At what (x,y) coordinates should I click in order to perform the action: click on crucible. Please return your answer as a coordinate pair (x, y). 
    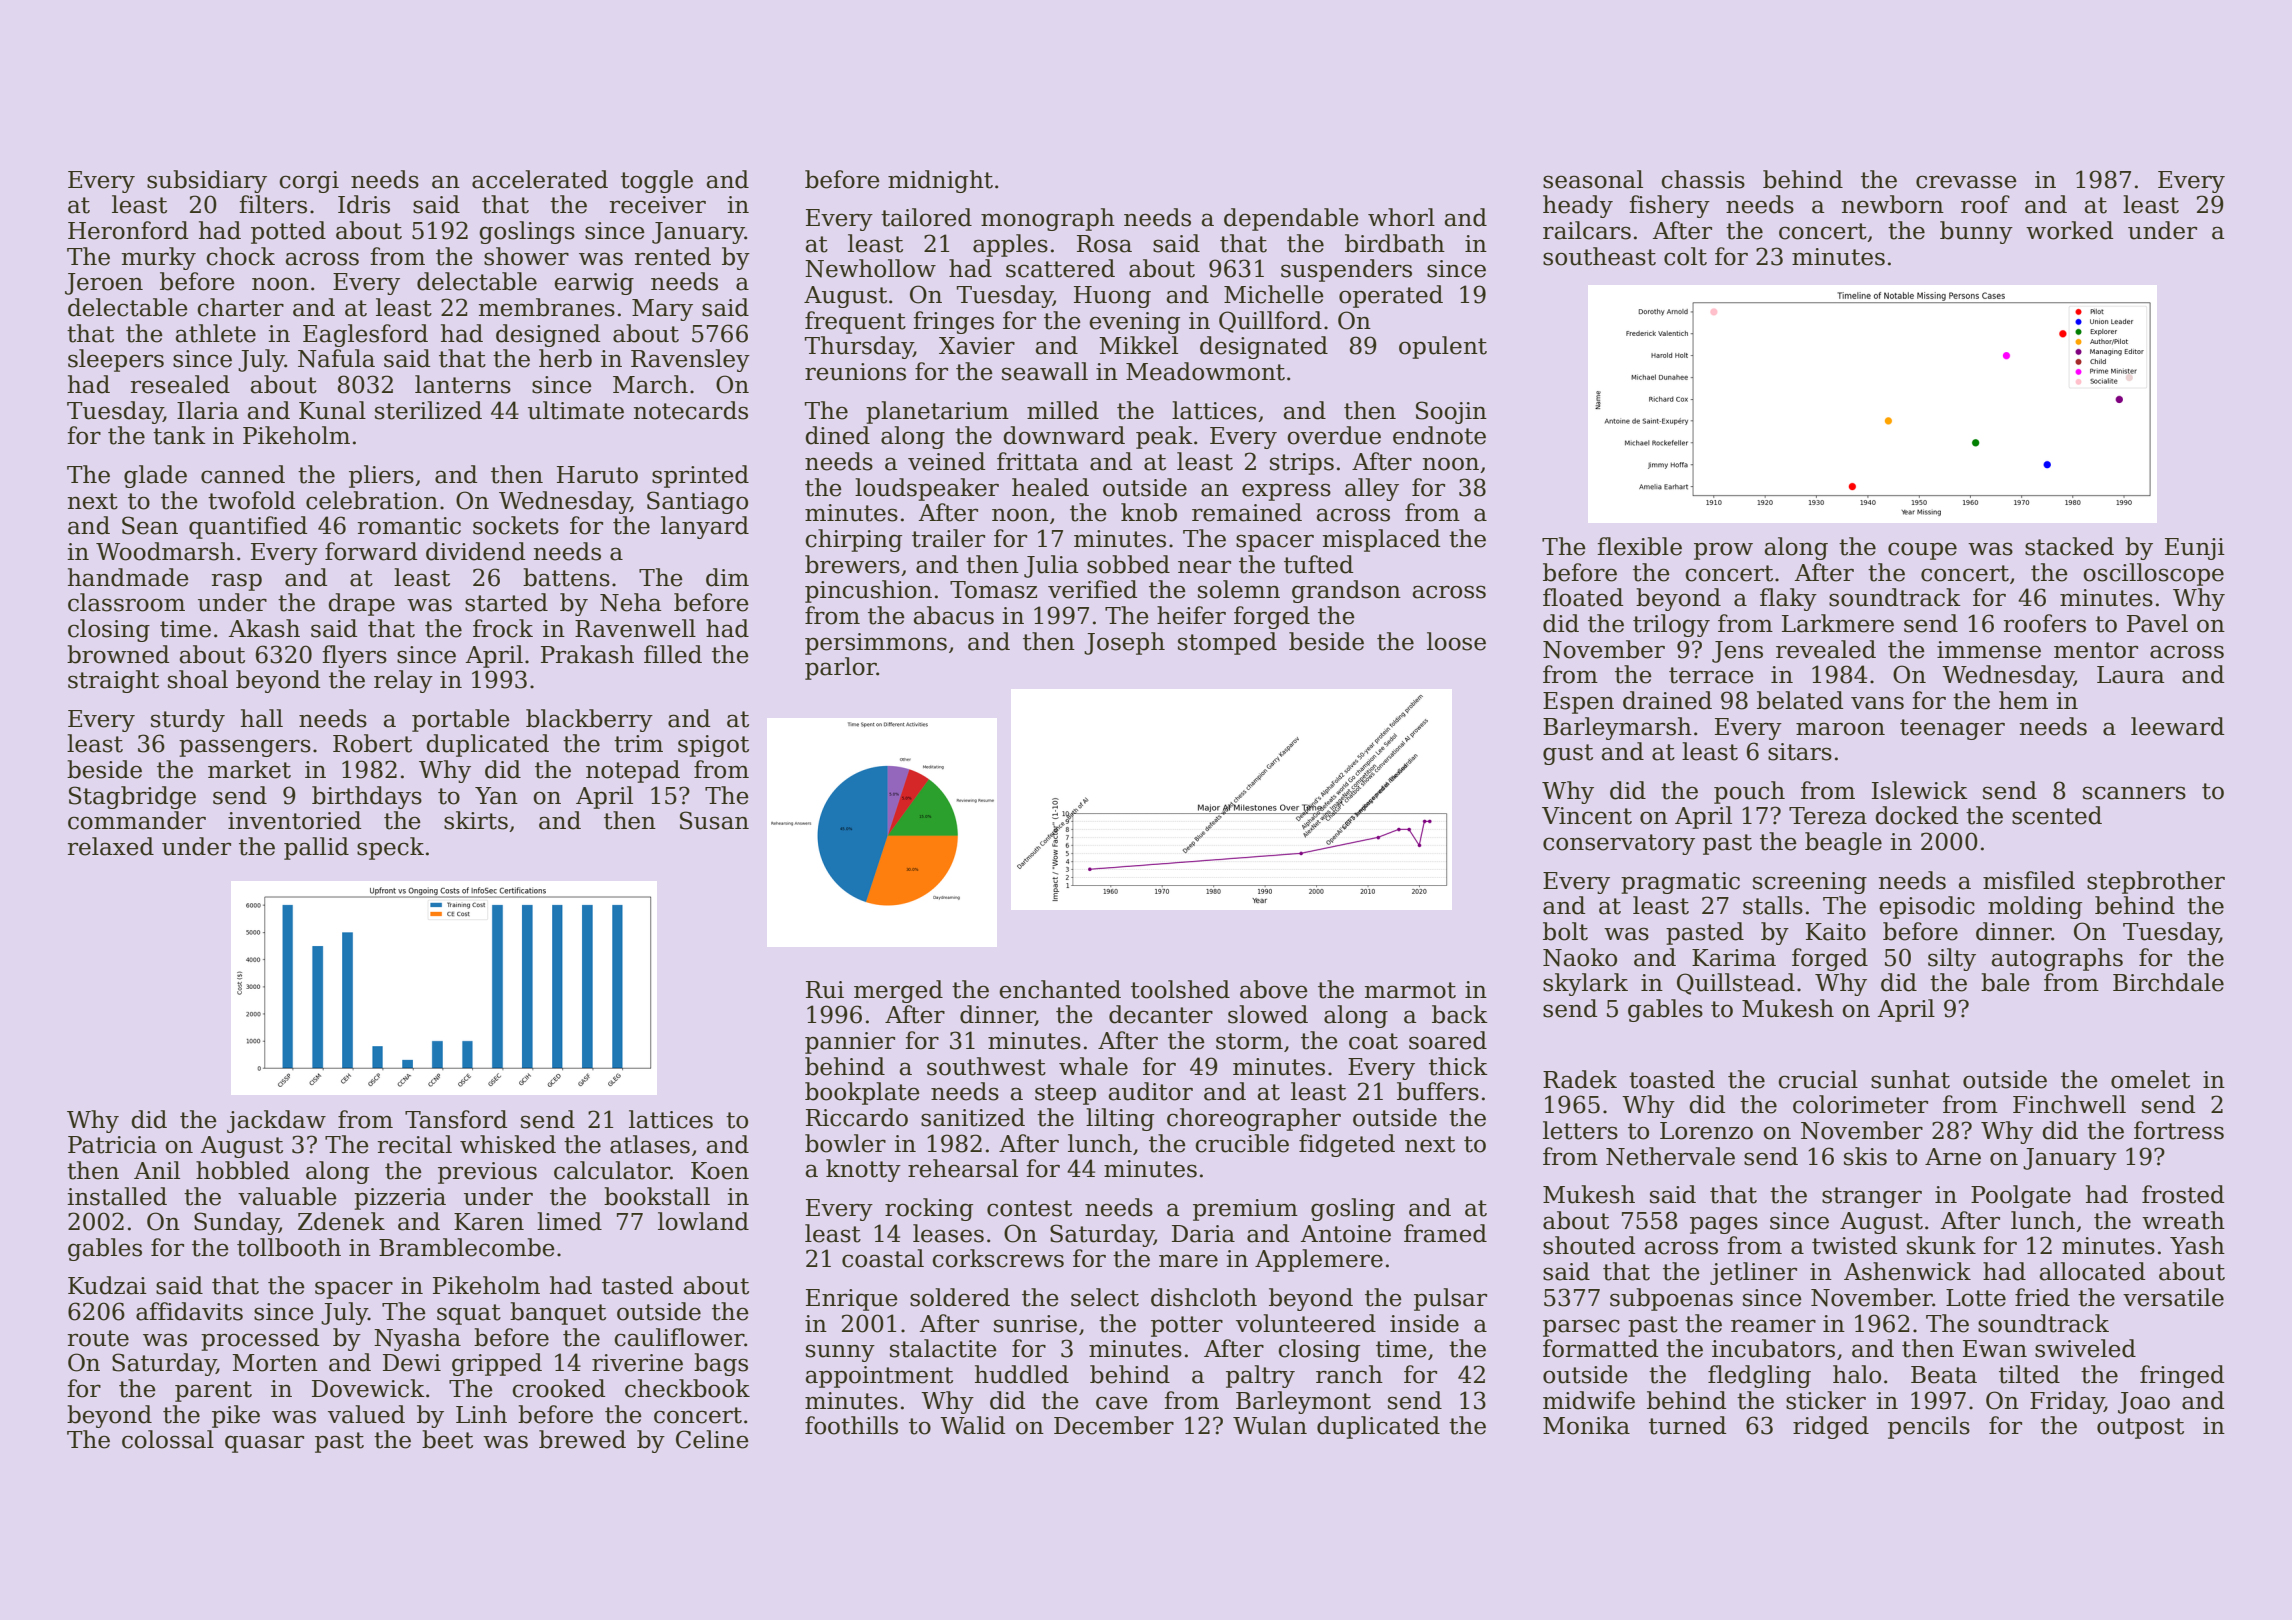
    Looking at the image, I should click on (1242, 1143).
